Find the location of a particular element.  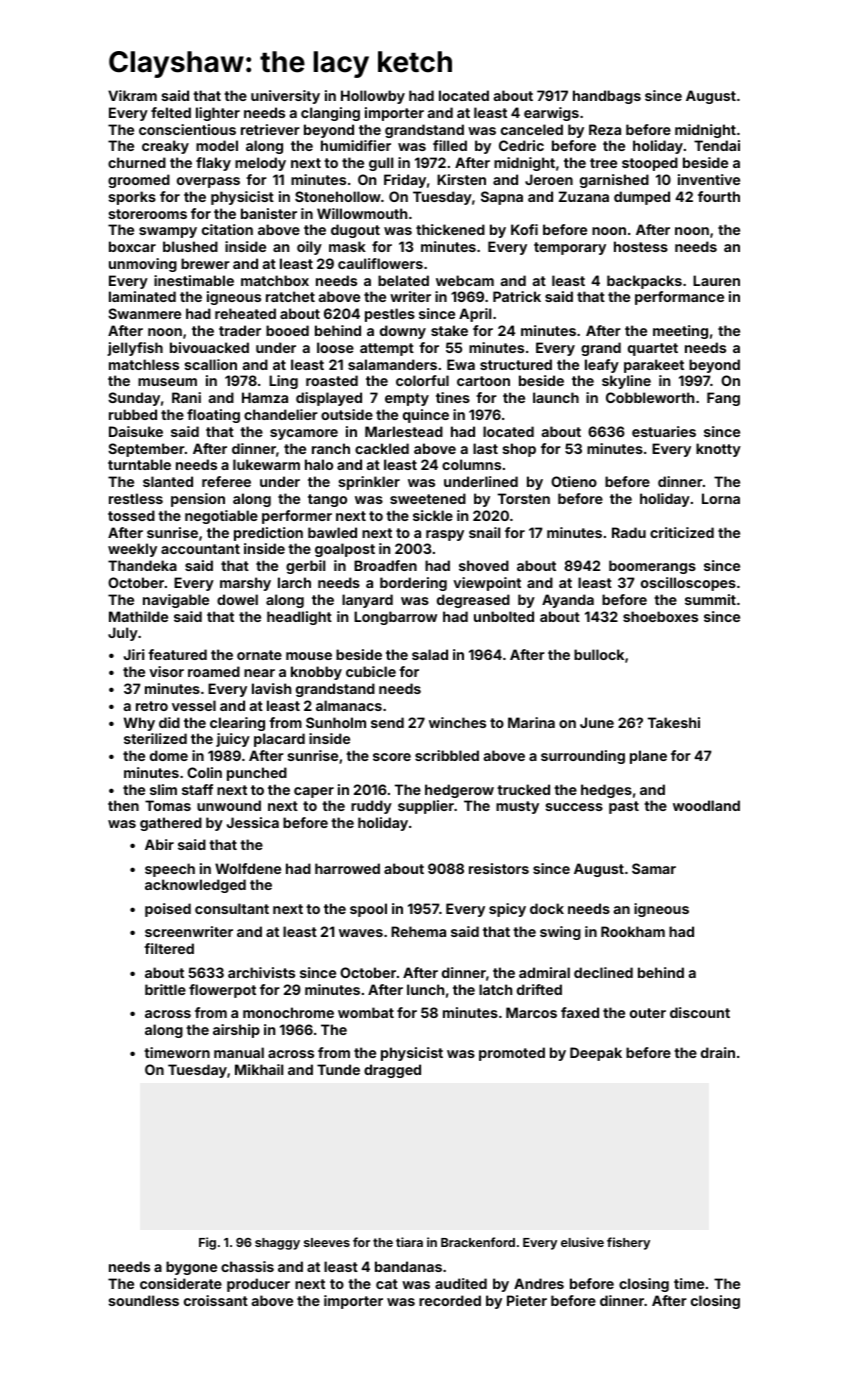

cubicle is located at coordinates (371, 671).
